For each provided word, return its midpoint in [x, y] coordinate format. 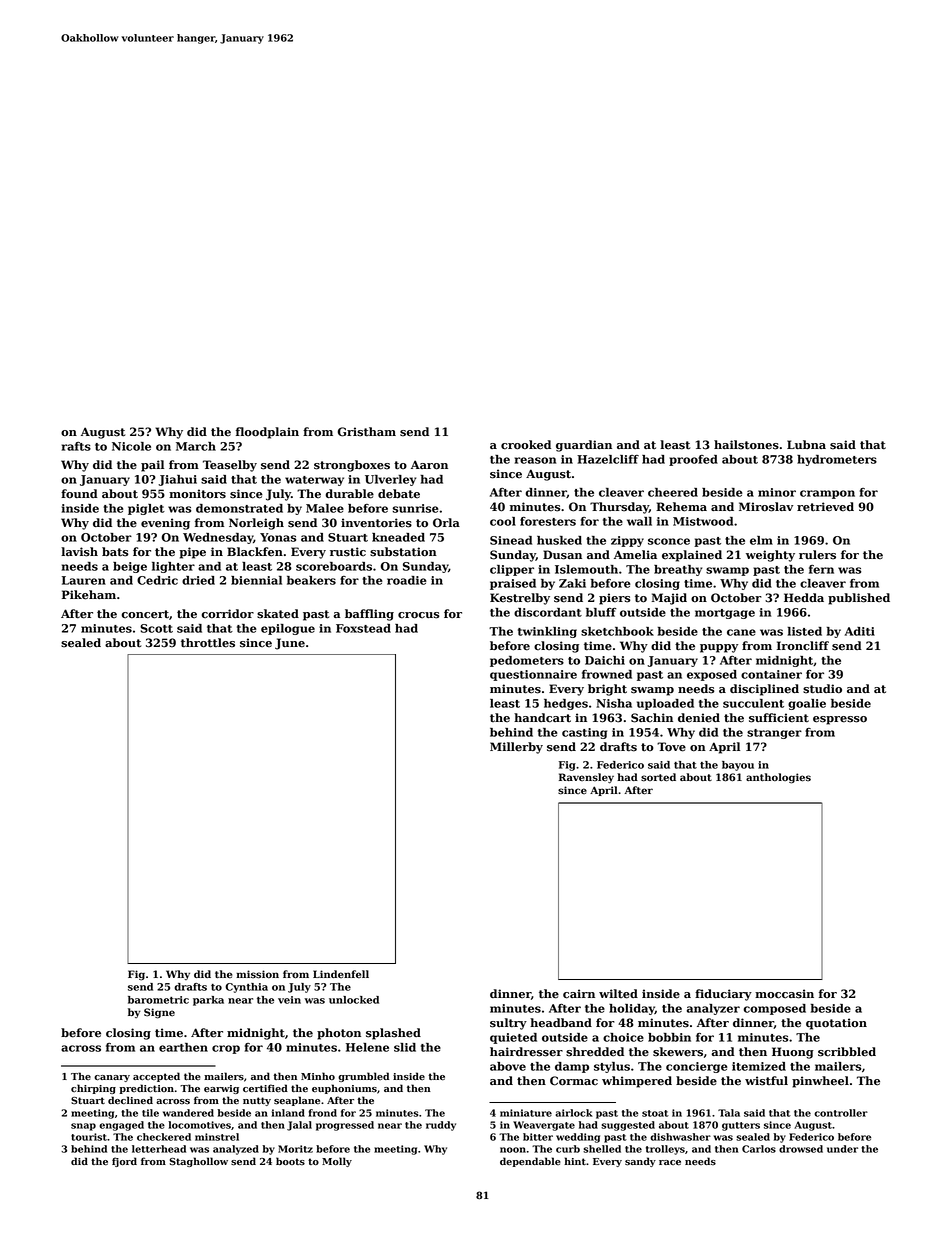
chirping [93, 1089]
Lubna [806, 444]
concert [145, 614]
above [508, 1066]
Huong [793, 1053]
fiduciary [723, 995]
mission [257, 974]
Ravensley [586, 778]
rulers [817, 555]
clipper [512, 570]
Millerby [516, 748]
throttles [208, 643]
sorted [658, 777]
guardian [584, 446]
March [196, 446]
